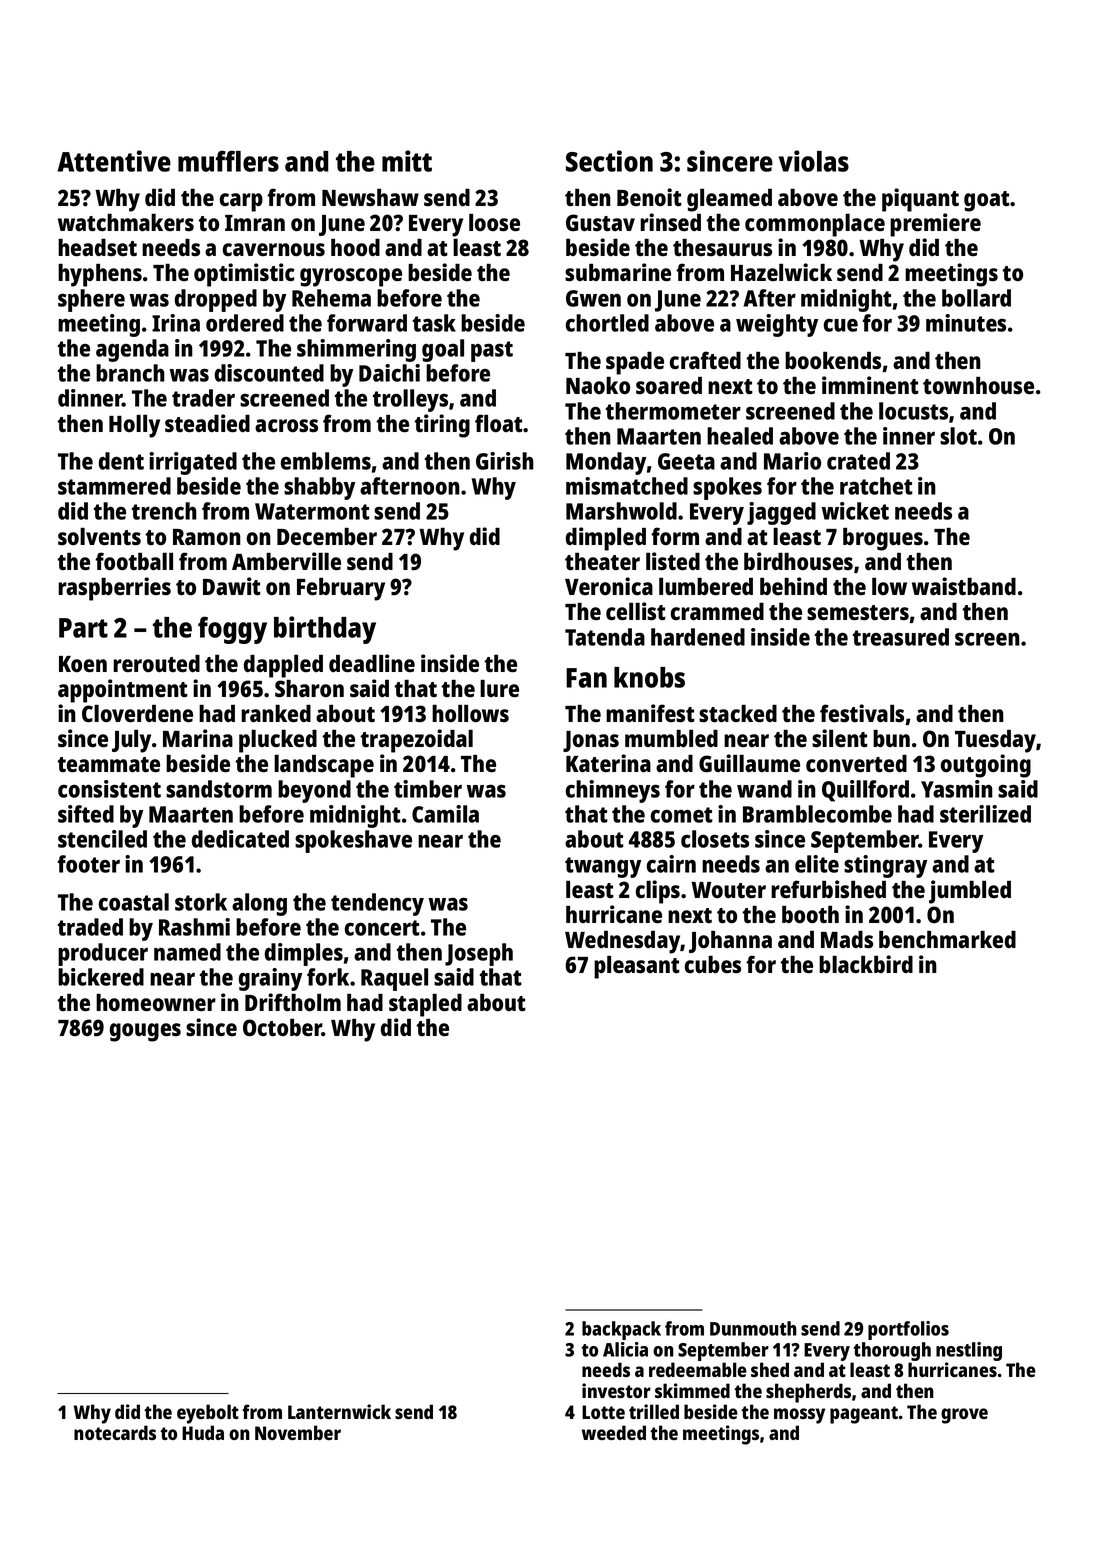 This screenshot has height=1564, width=1101. Describe the element at coordinates (682, 815) in the screenshot. I see `comet` at that location.
